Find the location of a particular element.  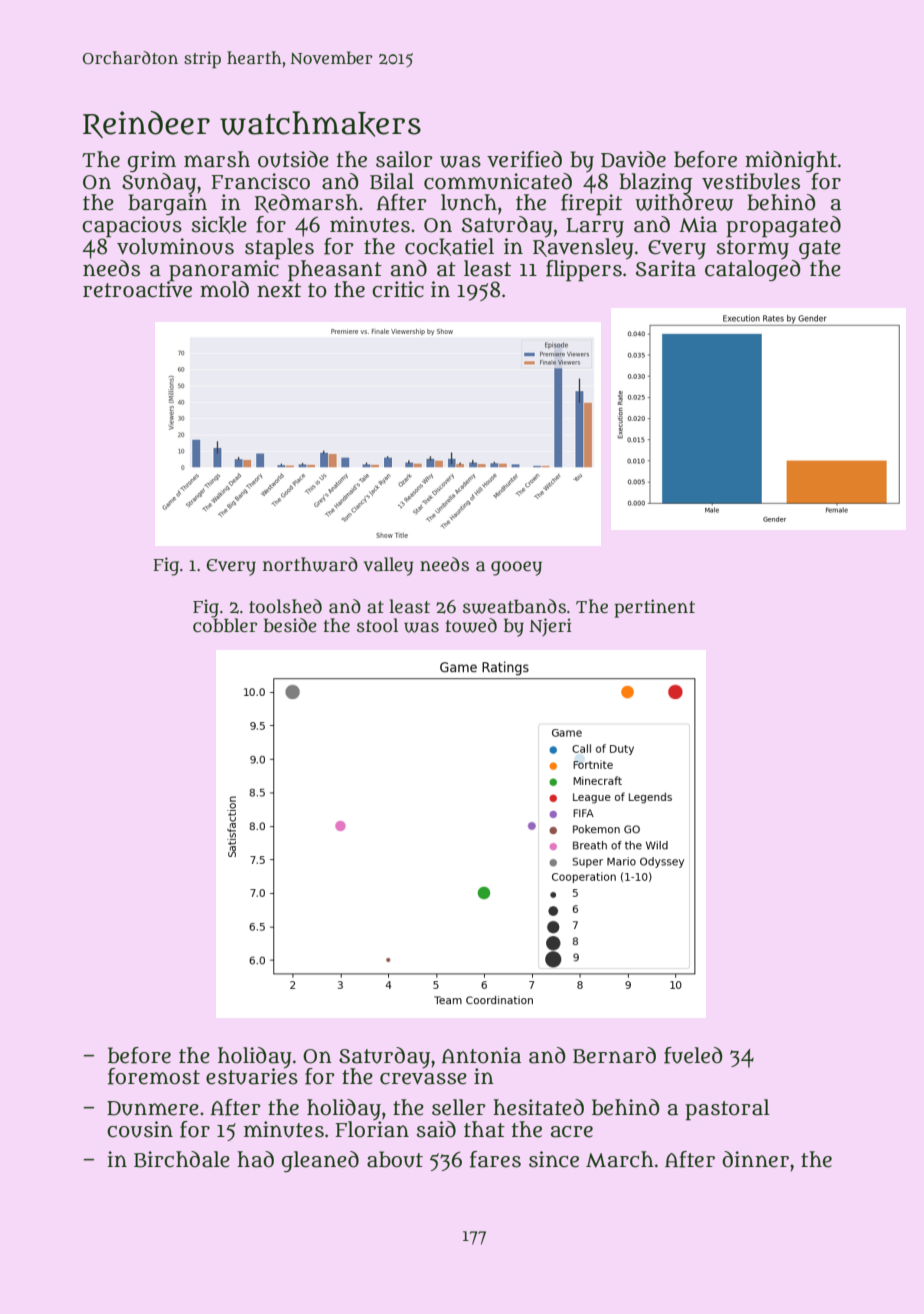

Njeri is located at coordinates (550, 627).
